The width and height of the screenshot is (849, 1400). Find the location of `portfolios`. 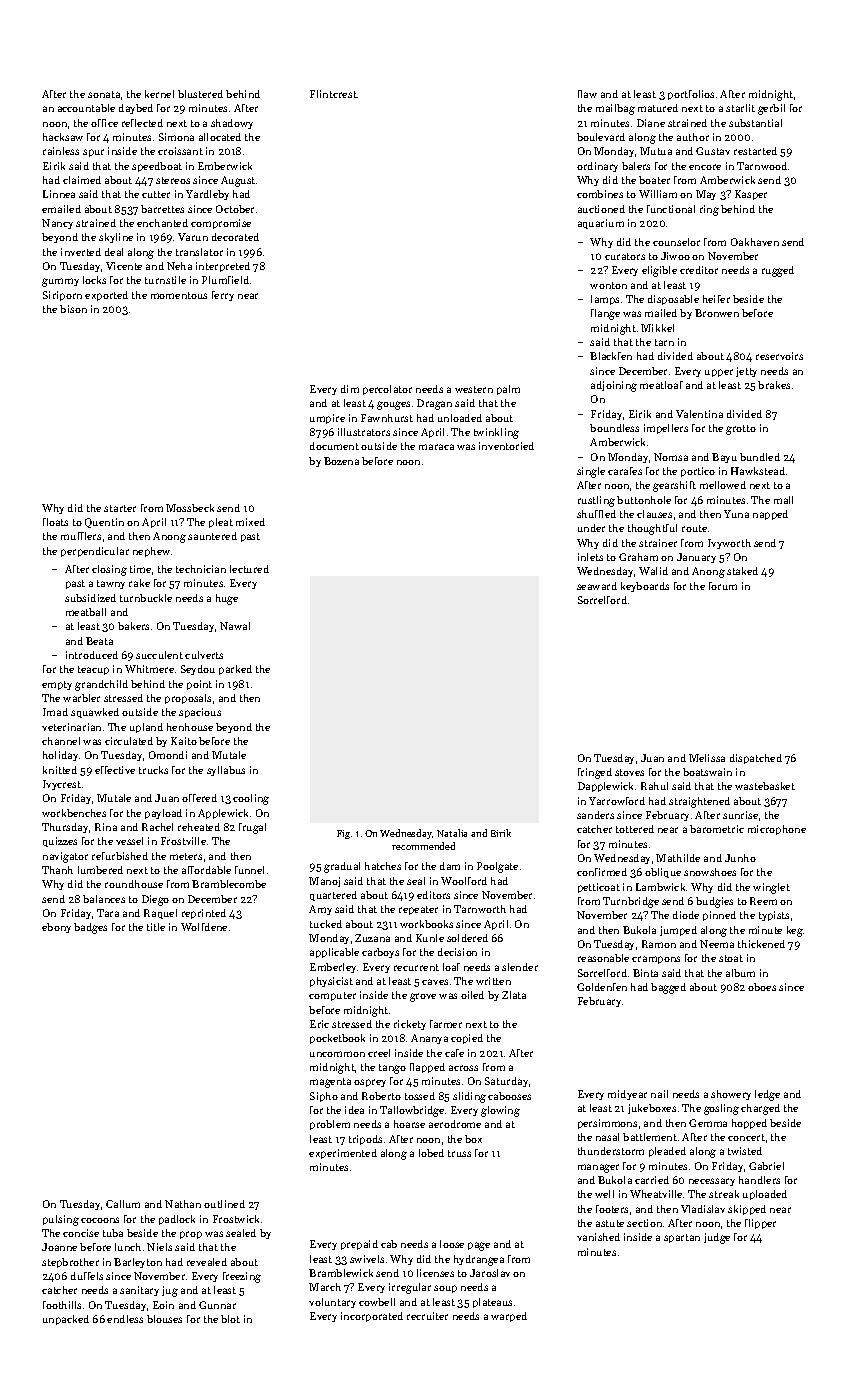

portfolios is located at coordinates (691, 95).
